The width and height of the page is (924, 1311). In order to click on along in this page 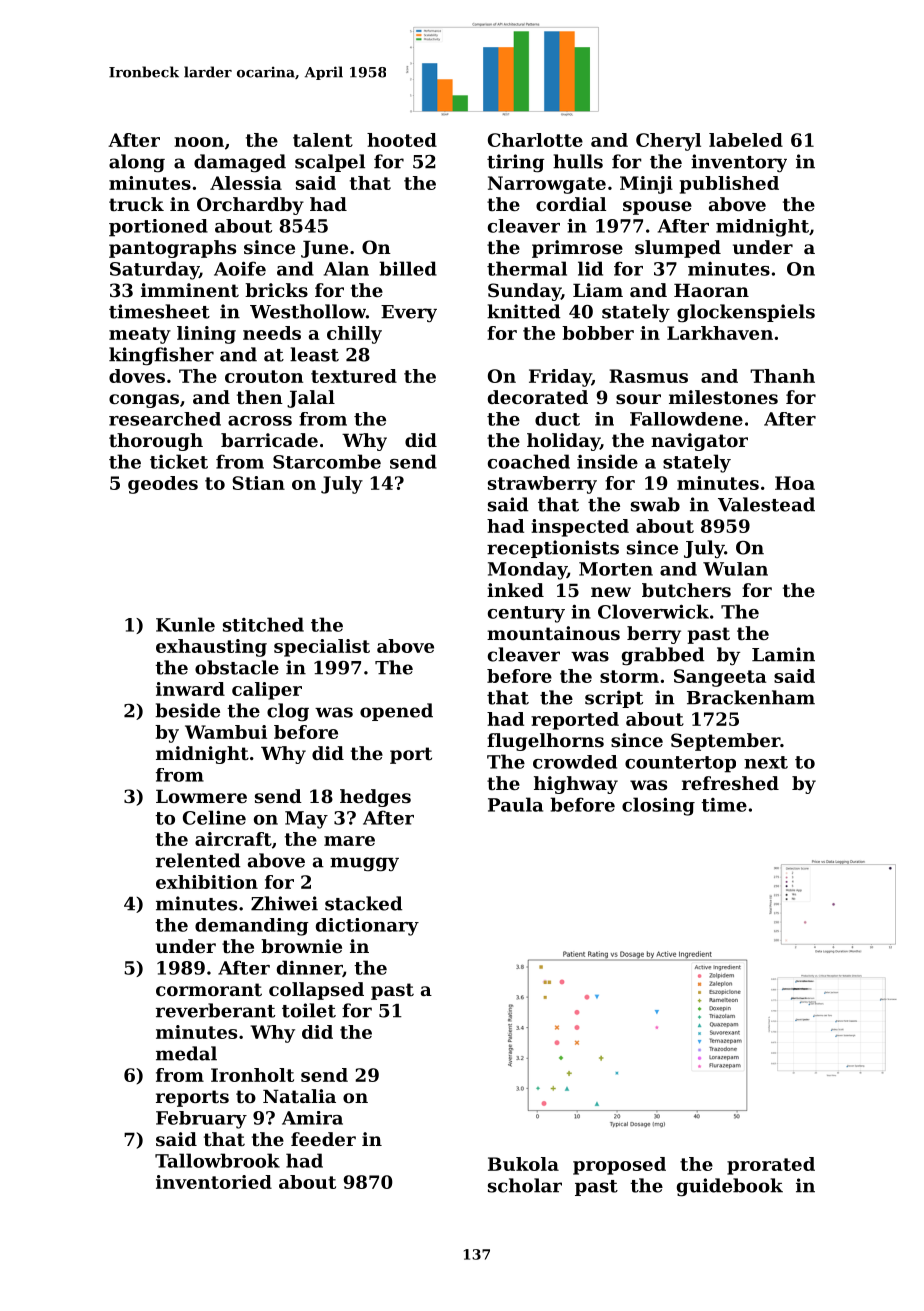, I will do `click(137, 163)`.
